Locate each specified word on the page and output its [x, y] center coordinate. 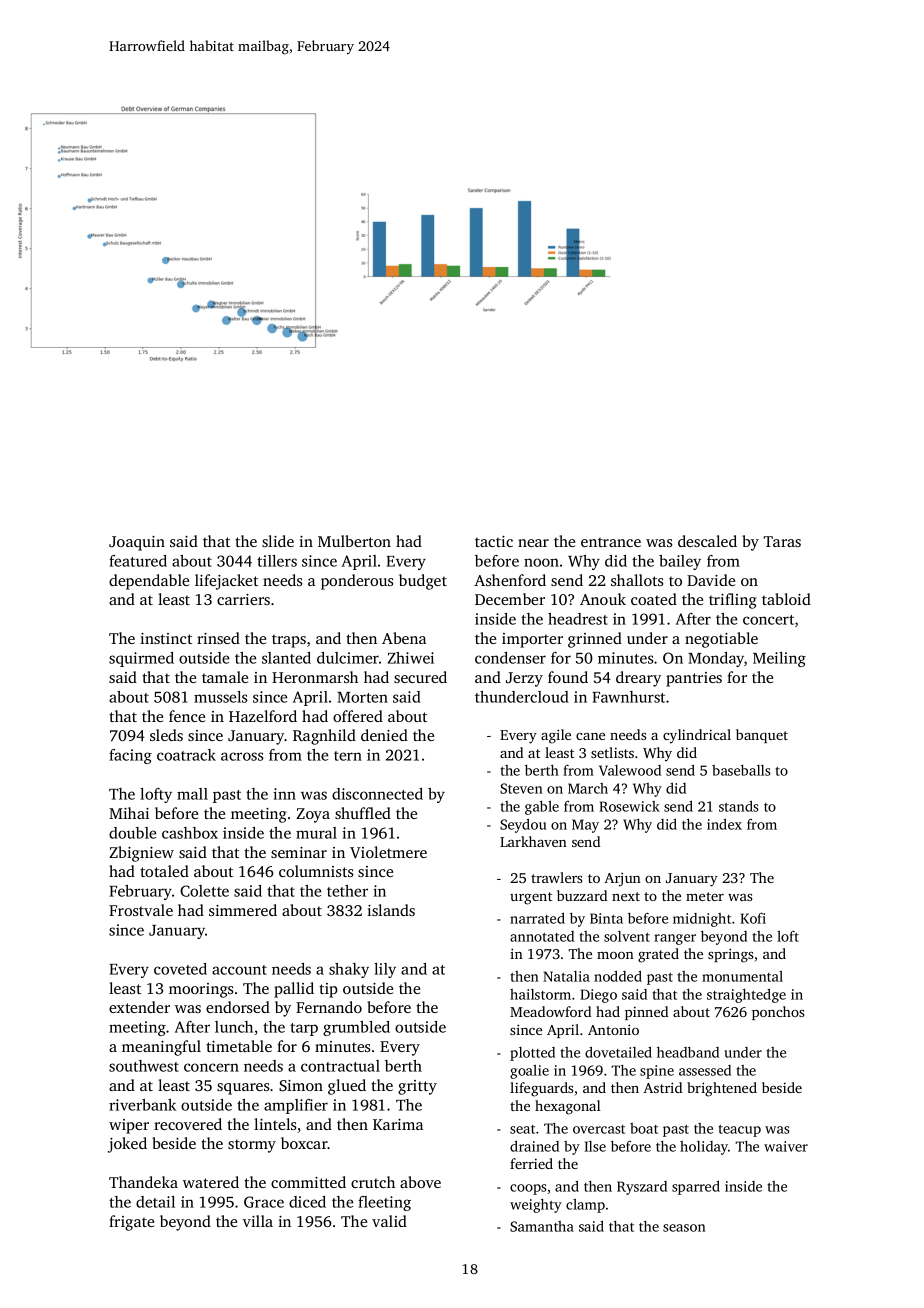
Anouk [603, 599]
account [239, 970]
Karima [398, 1124]
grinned [595, 640]
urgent [531, 898]
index [724, 824]
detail [155, 1202]
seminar [299, 852]
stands [739, 806]
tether [347, 891]
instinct [166, 638]
